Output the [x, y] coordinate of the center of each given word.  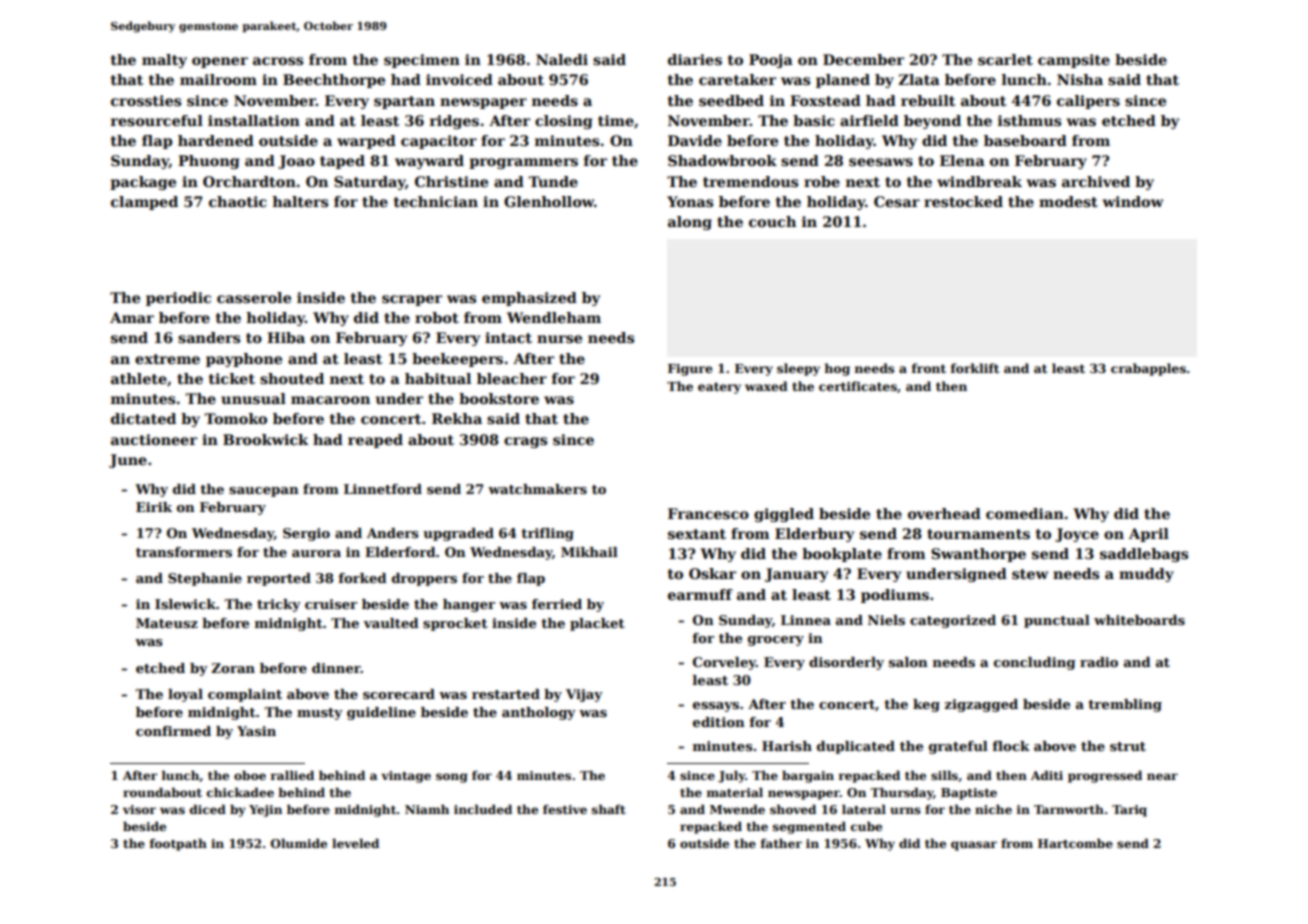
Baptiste [969, 794]
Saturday [369, 183]
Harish [787, 746]
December [863, 59]
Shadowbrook [722, 160]
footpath [178, 844]
